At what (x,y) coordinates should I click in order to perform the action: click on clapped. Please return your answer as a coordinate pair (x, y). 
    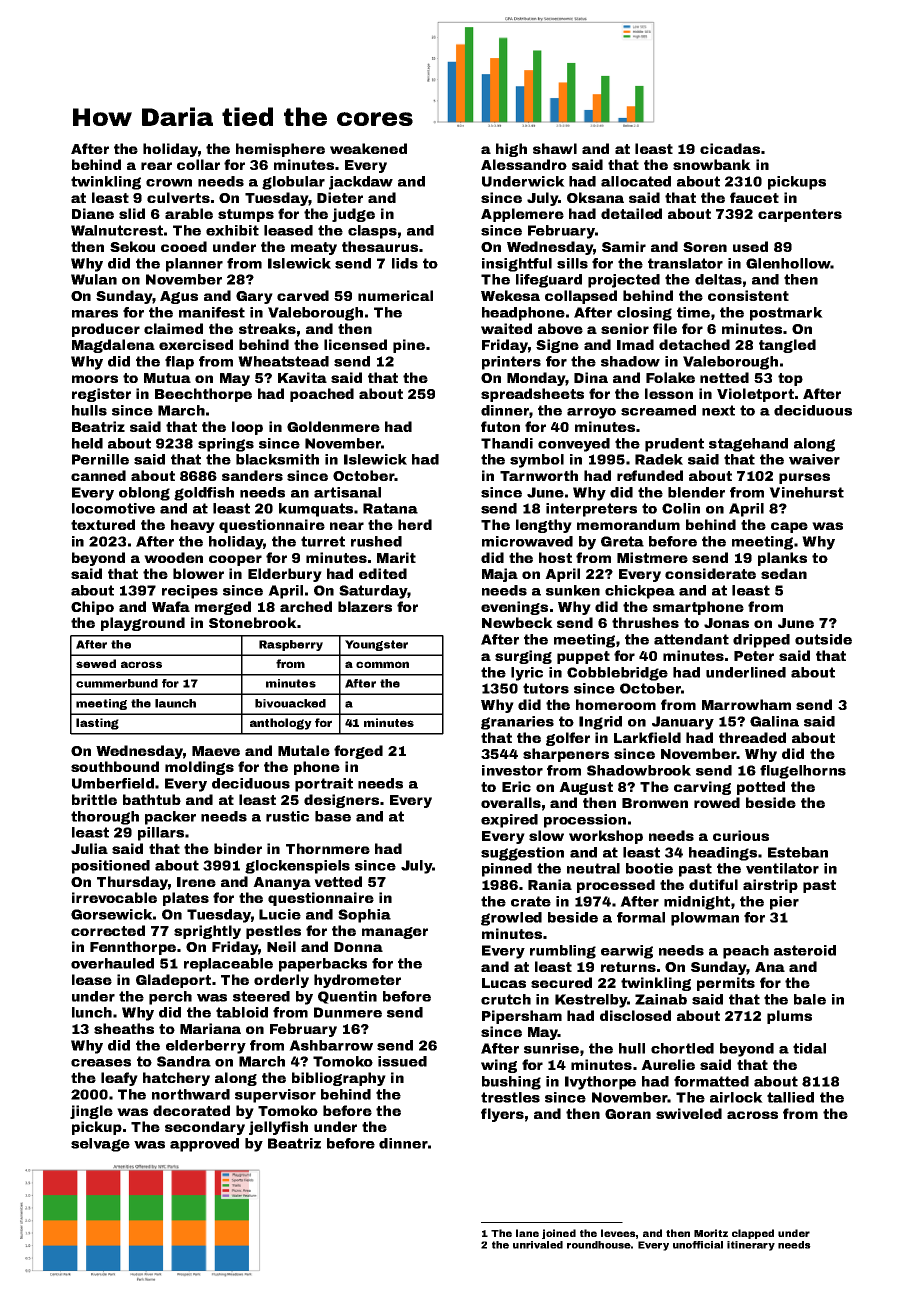
    Looking at the image, I should click on (753, 1234).
